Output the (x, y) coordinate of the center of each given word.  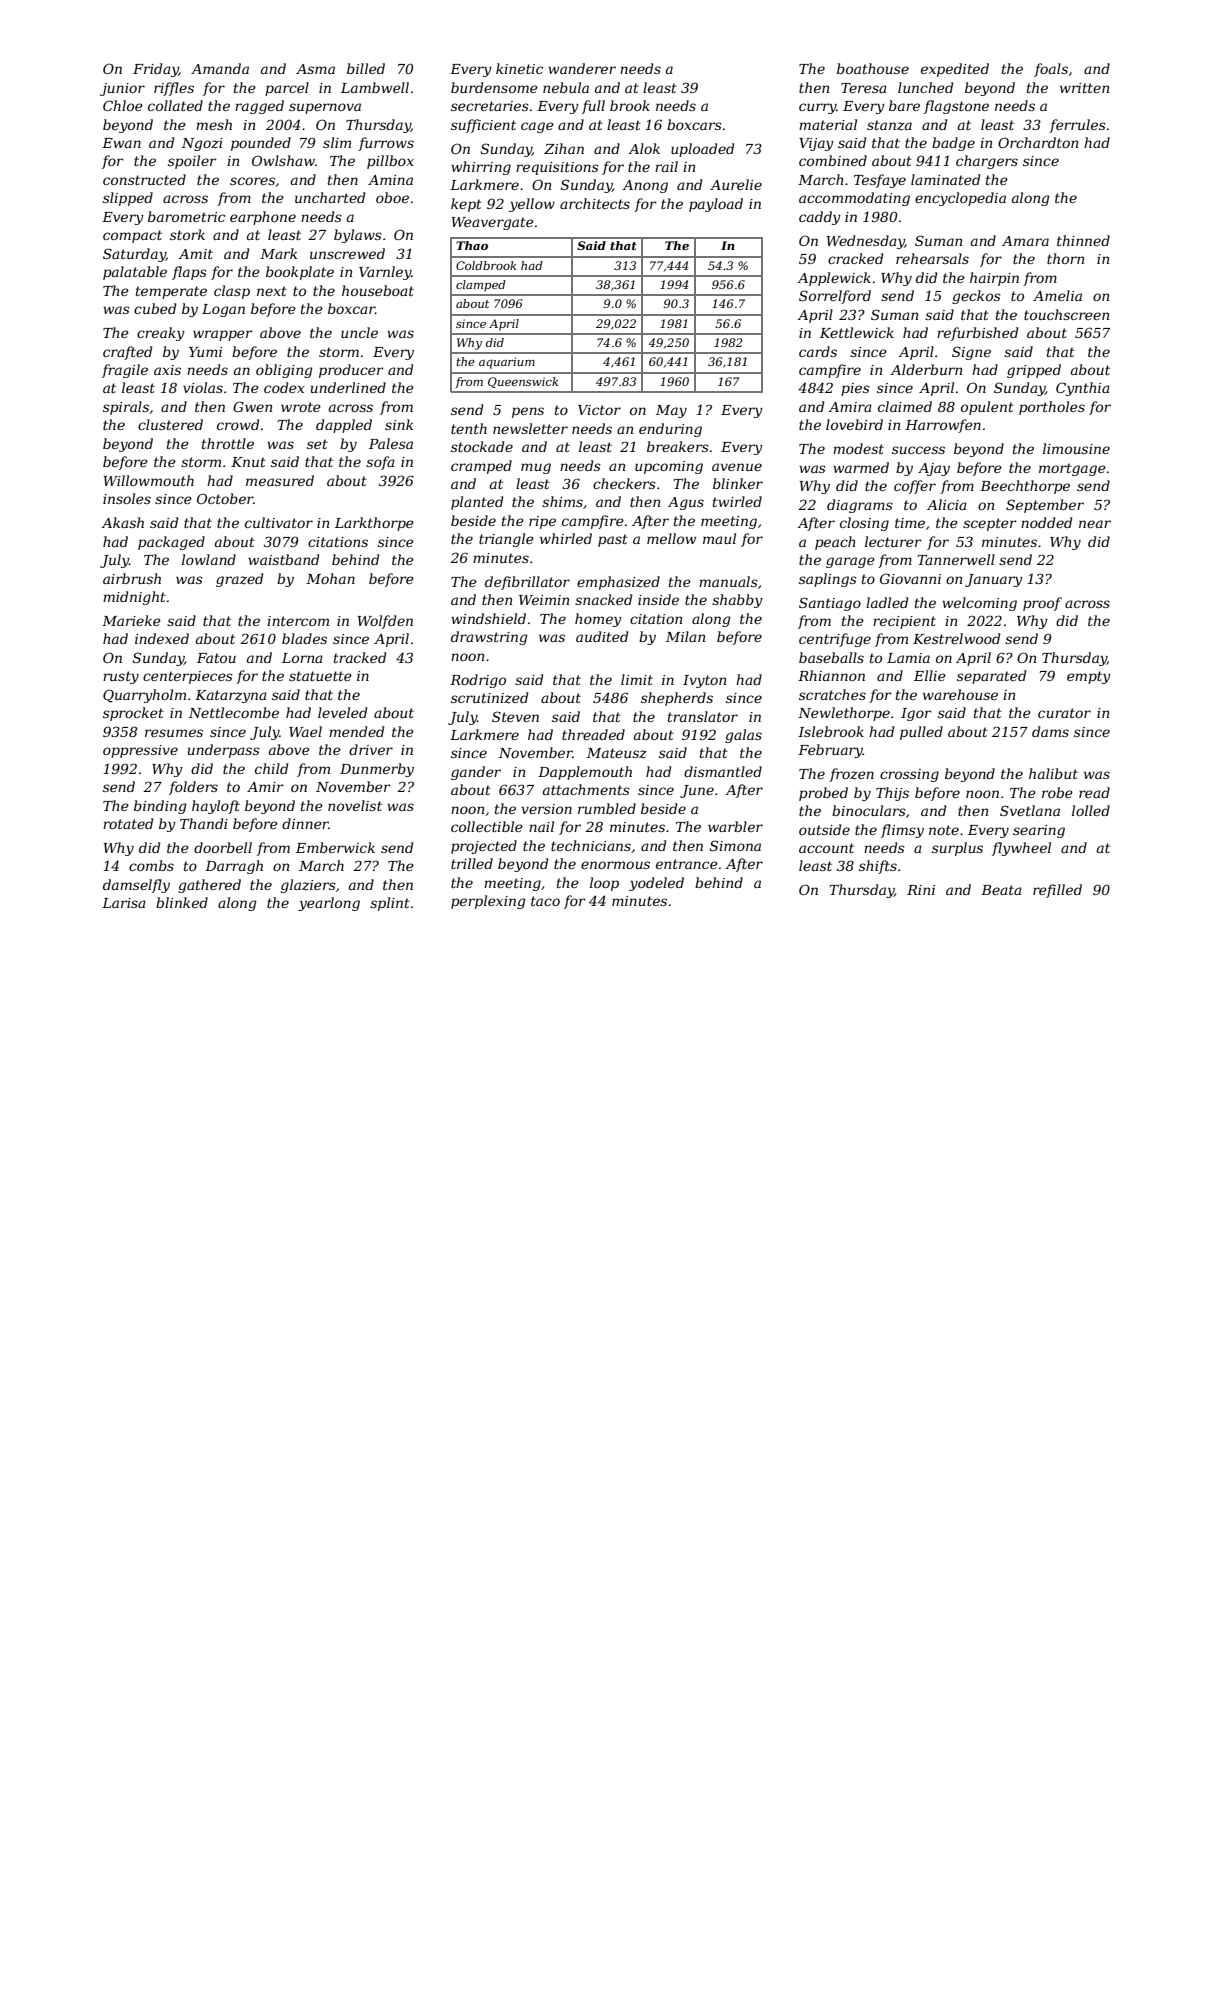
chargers (987, 162)
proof (1042, 604)
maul (719, 538)
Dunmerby (377, 770)
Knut (248, 462)
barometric (186, 216)
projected (484, 847)
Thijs (892, 794)
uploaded (702, 150)
